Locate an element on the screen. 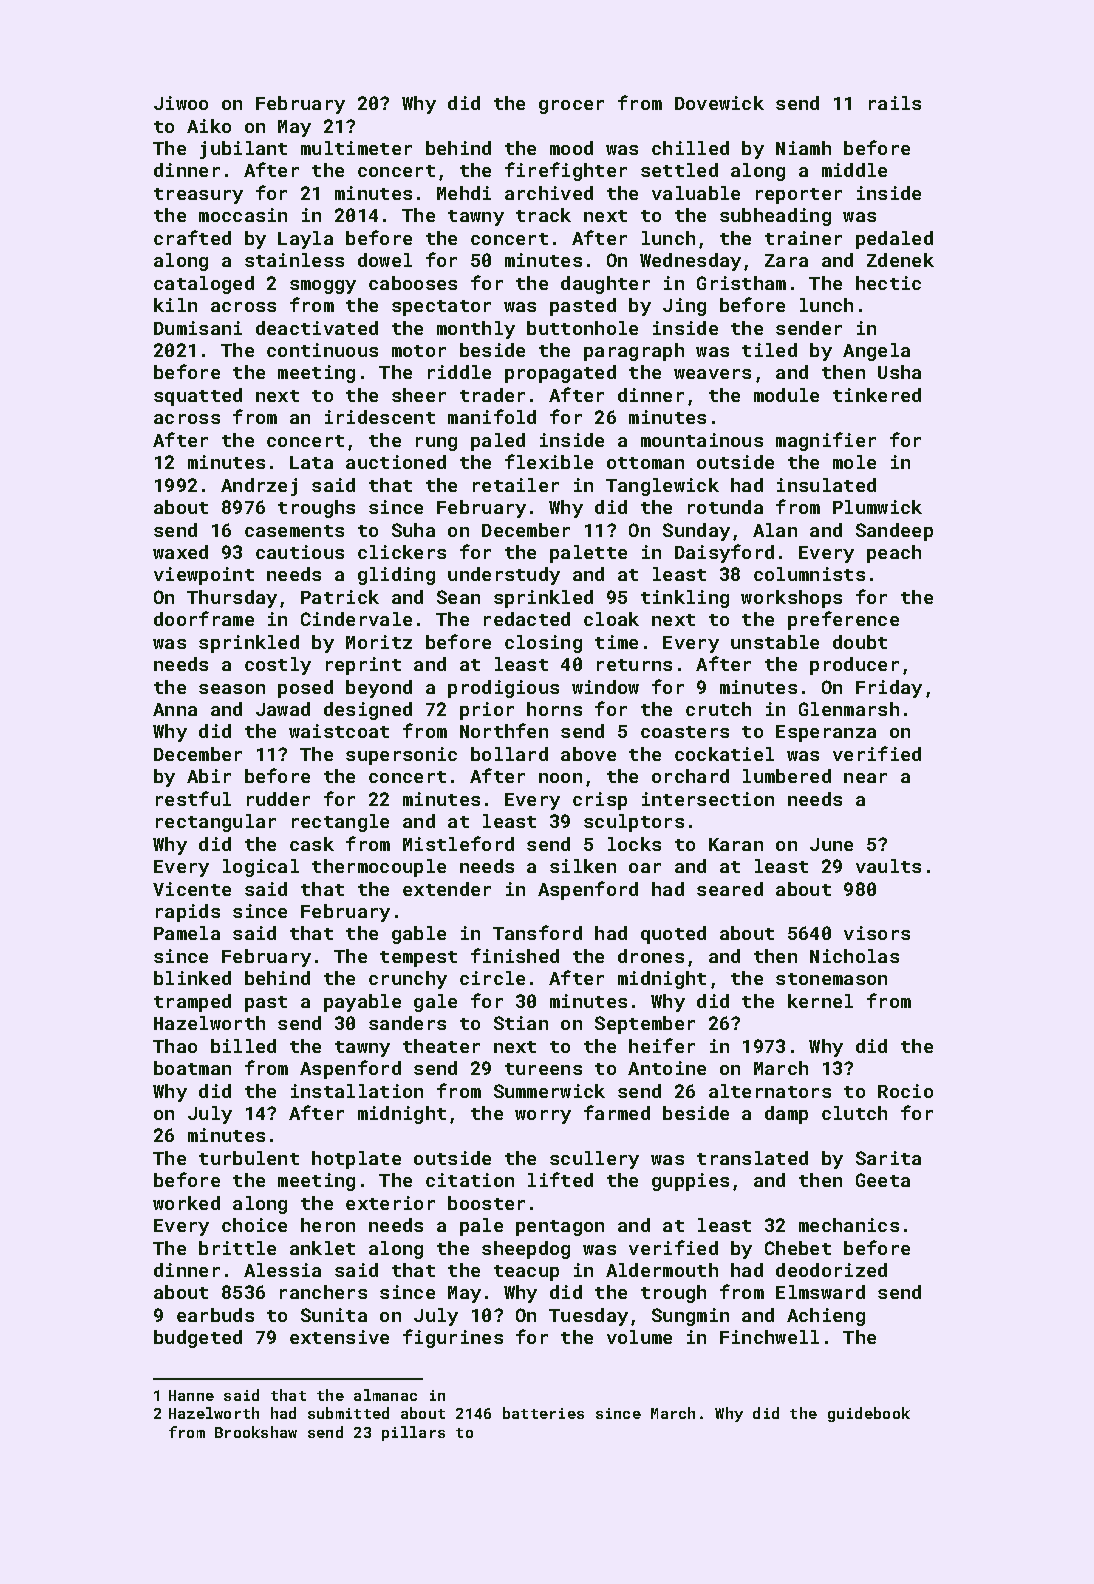  season is located at coordinates (232, 689).
